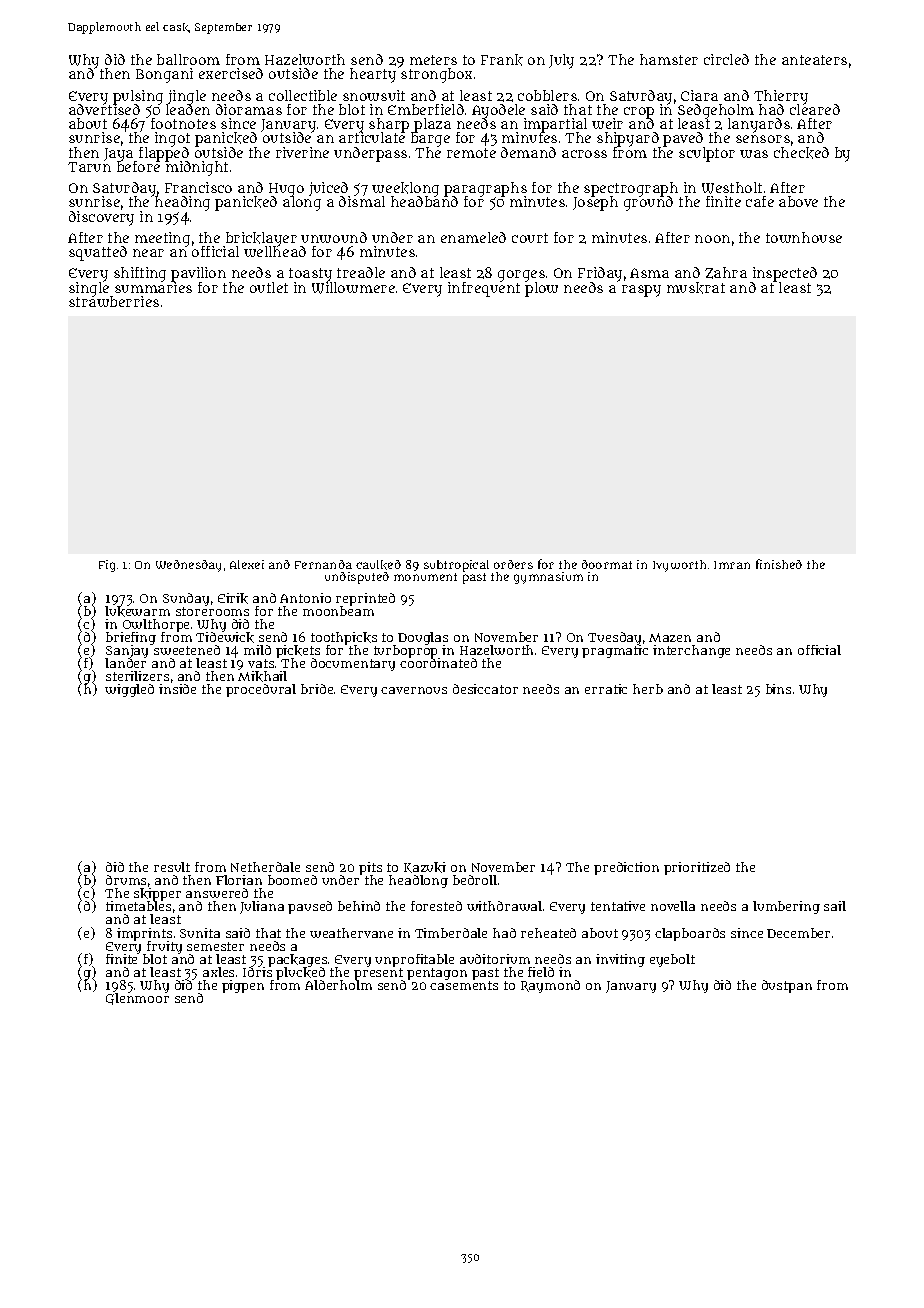  What do you see at coordinates (107, 566) in the document?
I see `Fig` at bounding box center [107, 566].
